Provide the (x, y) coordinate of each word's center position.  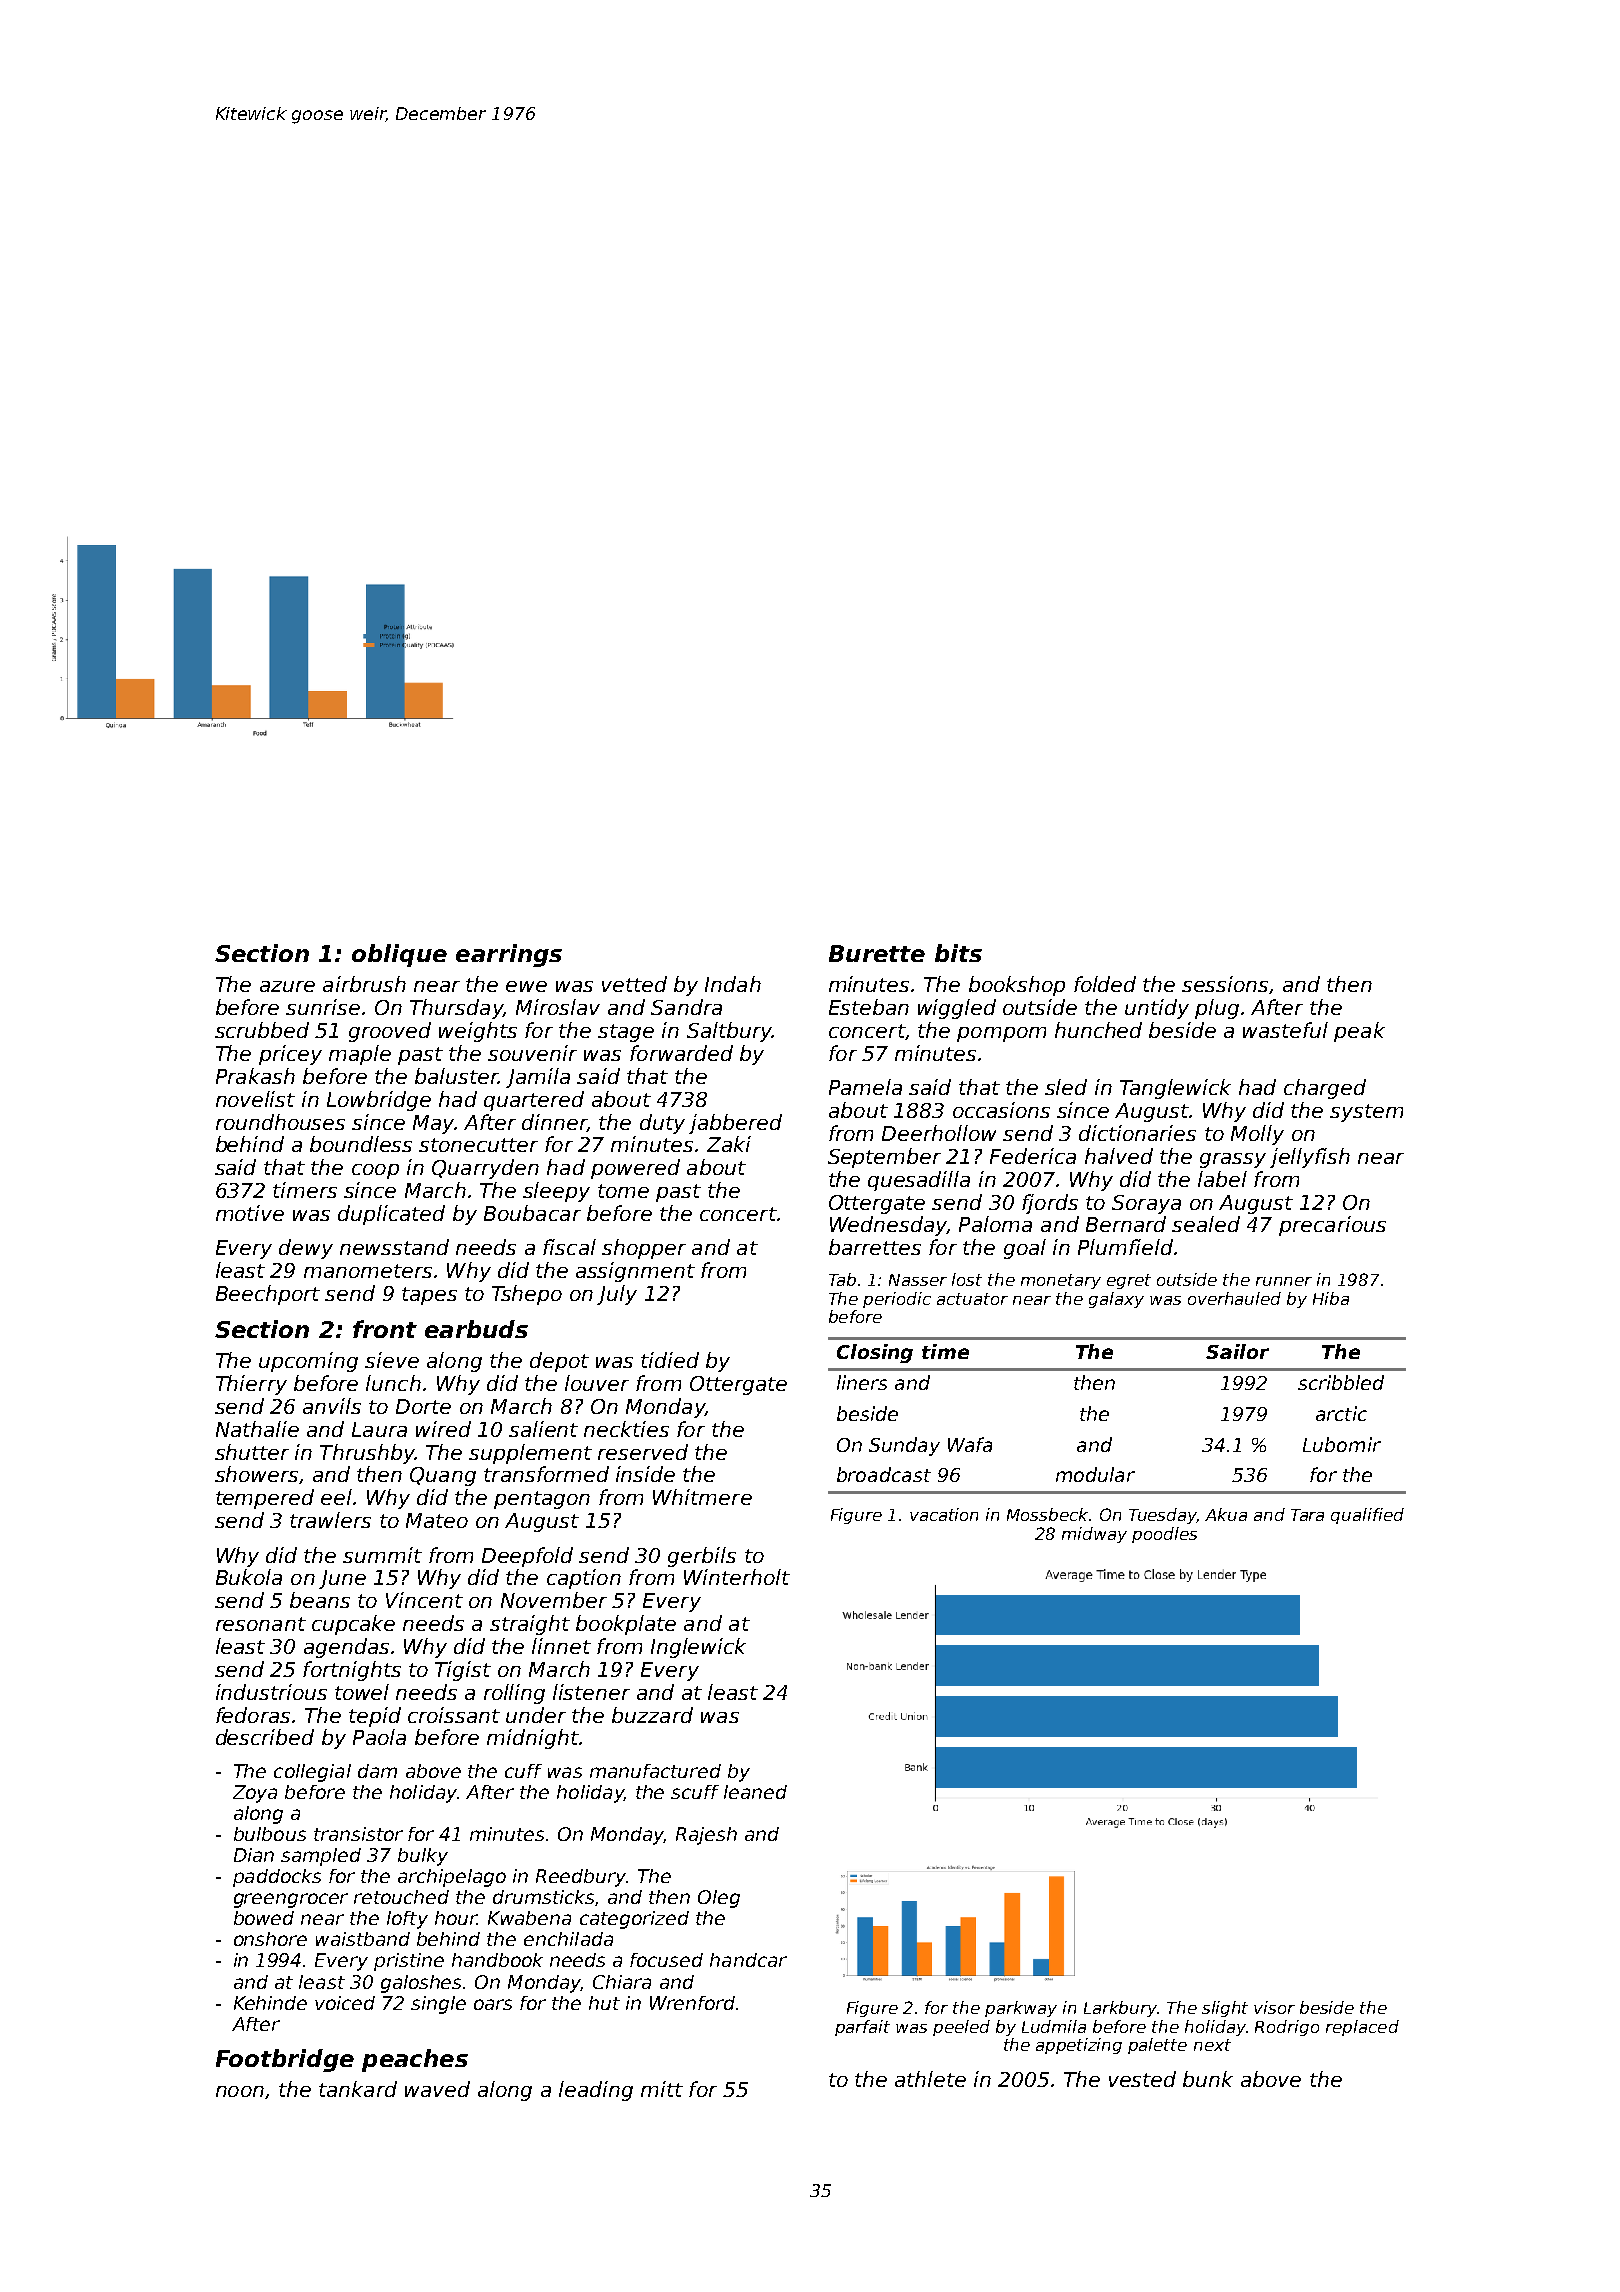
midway (1094, 1535)
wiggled (957, 1009)
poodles (1164, 1535)
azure (287, 986)
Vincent (424, 1600)
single (438, 2005)
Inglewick (698, 1648)
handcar (748, 1960)
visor (1274, 2007)
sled (1066, 1087)
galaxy (1116, 1300)
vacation (944, 1514)
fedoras (253, 1715)
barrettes (875, 1247)
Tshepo (527, 1295)
